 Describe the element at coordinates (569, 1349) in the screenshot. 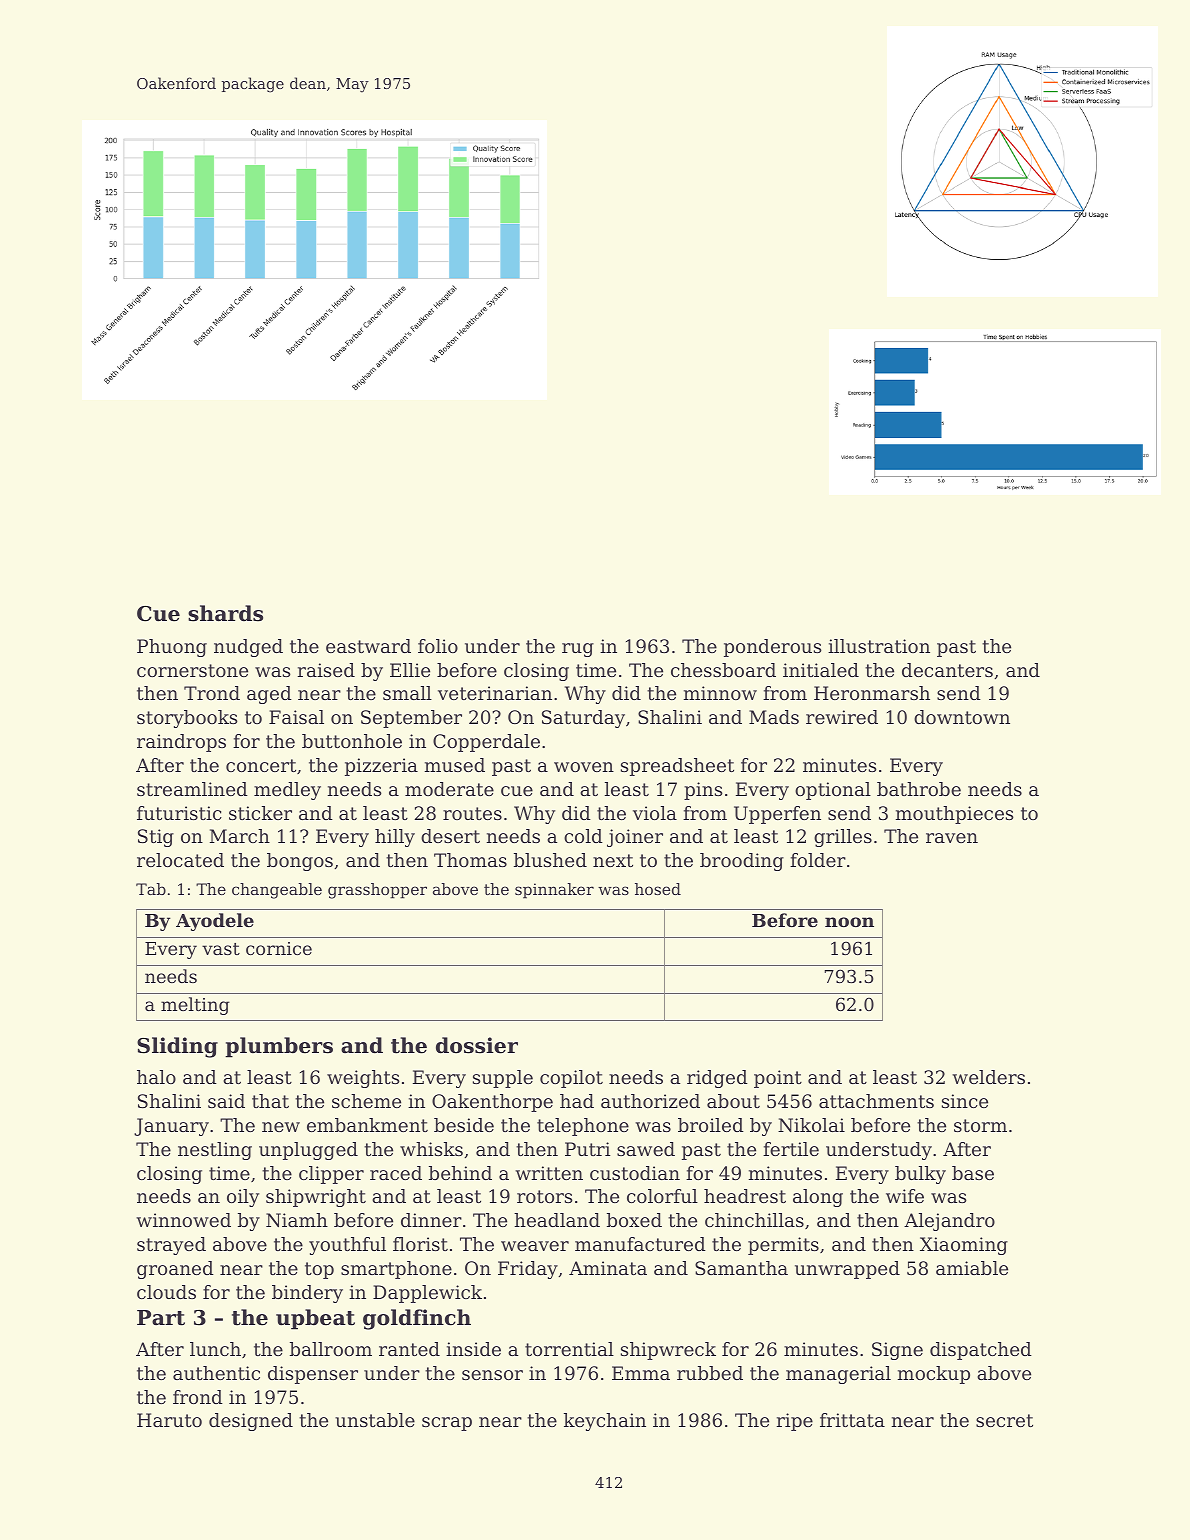

I see `torrential` at that location.
